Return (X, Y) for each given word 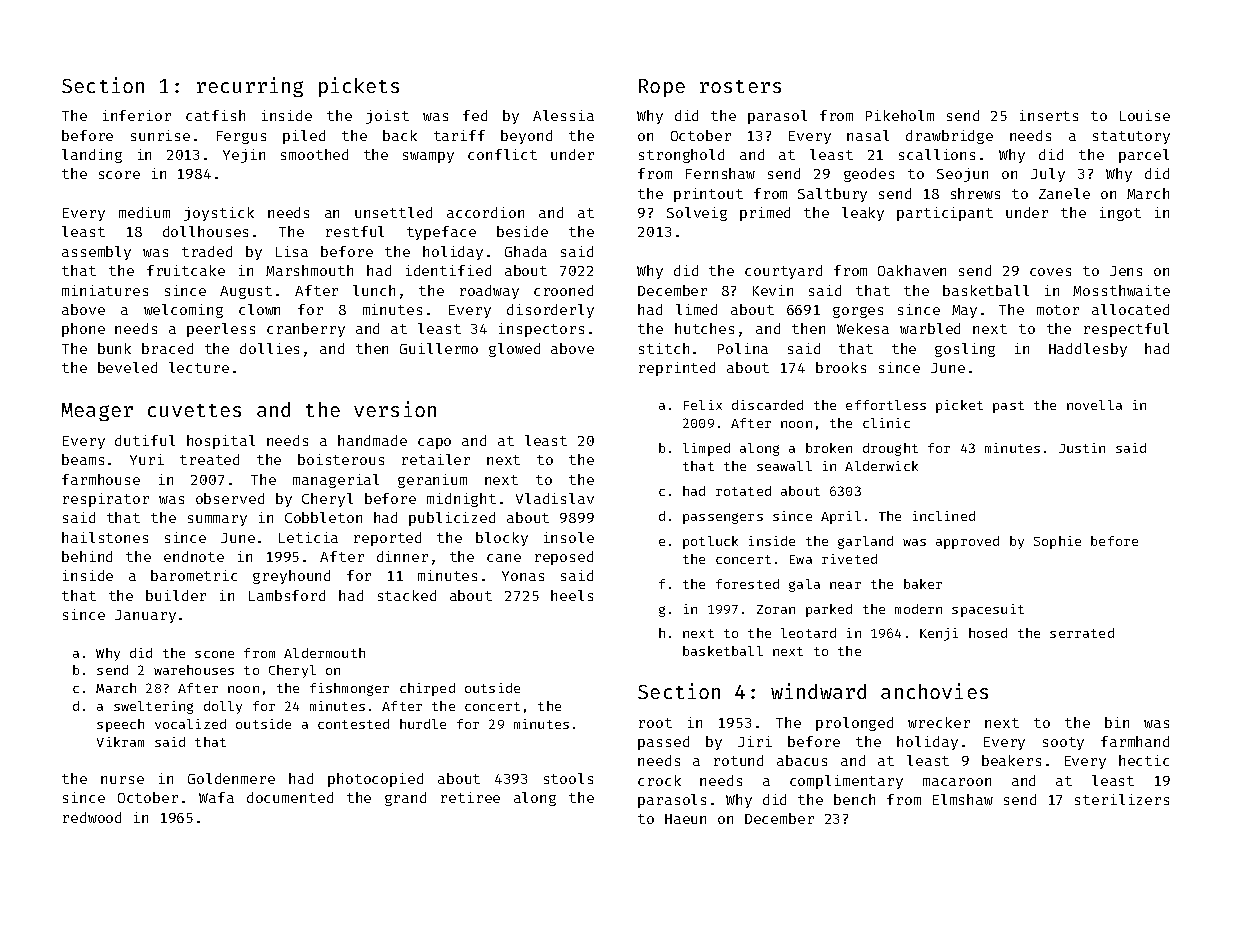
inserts (1049, 115)
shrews (975, 193)
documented (290, 797)
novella (1094, 405)
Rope (662, 88)
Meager (97, 412)
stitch (664, 348)
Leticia (308, 537)
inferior (137, 115)
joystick (219, 214)
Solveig (697, 214)
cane (504, 558)
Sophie (1057, 542)
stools (568, 778)
